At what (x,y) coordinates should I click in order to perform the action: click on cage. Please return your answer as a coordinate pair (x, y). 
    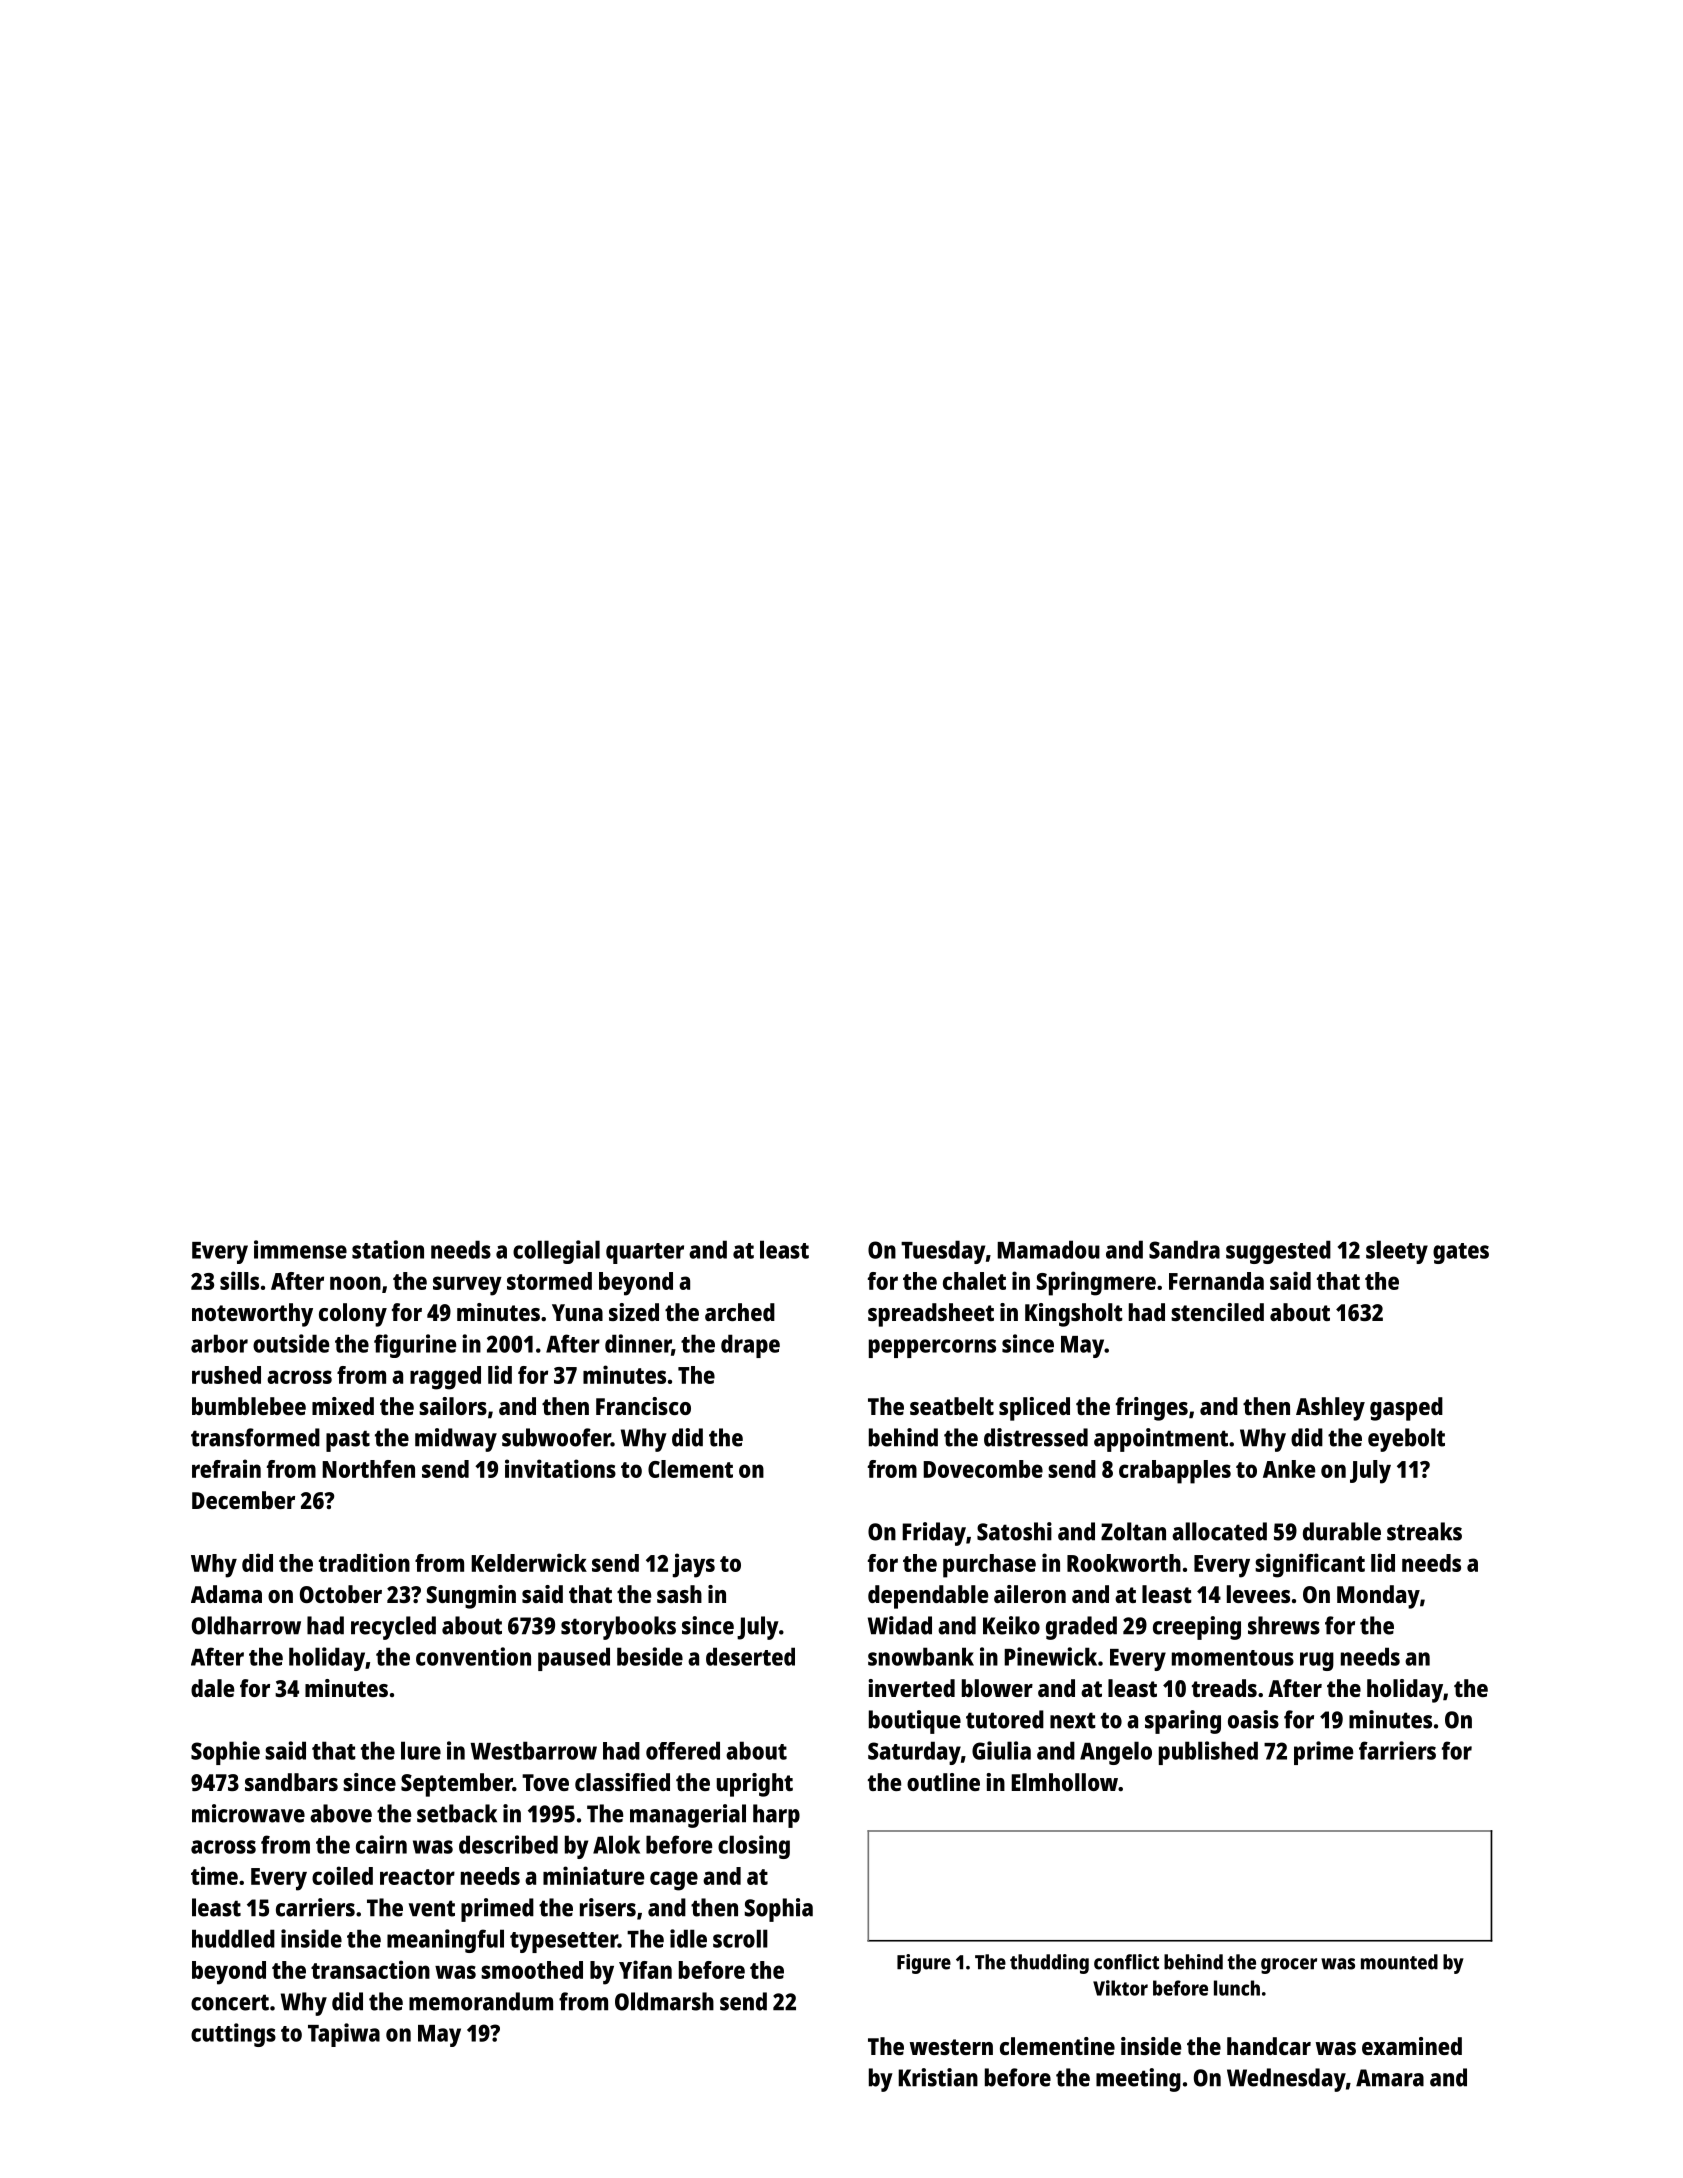
    Looking at the image, I should click on (674, 1881).
